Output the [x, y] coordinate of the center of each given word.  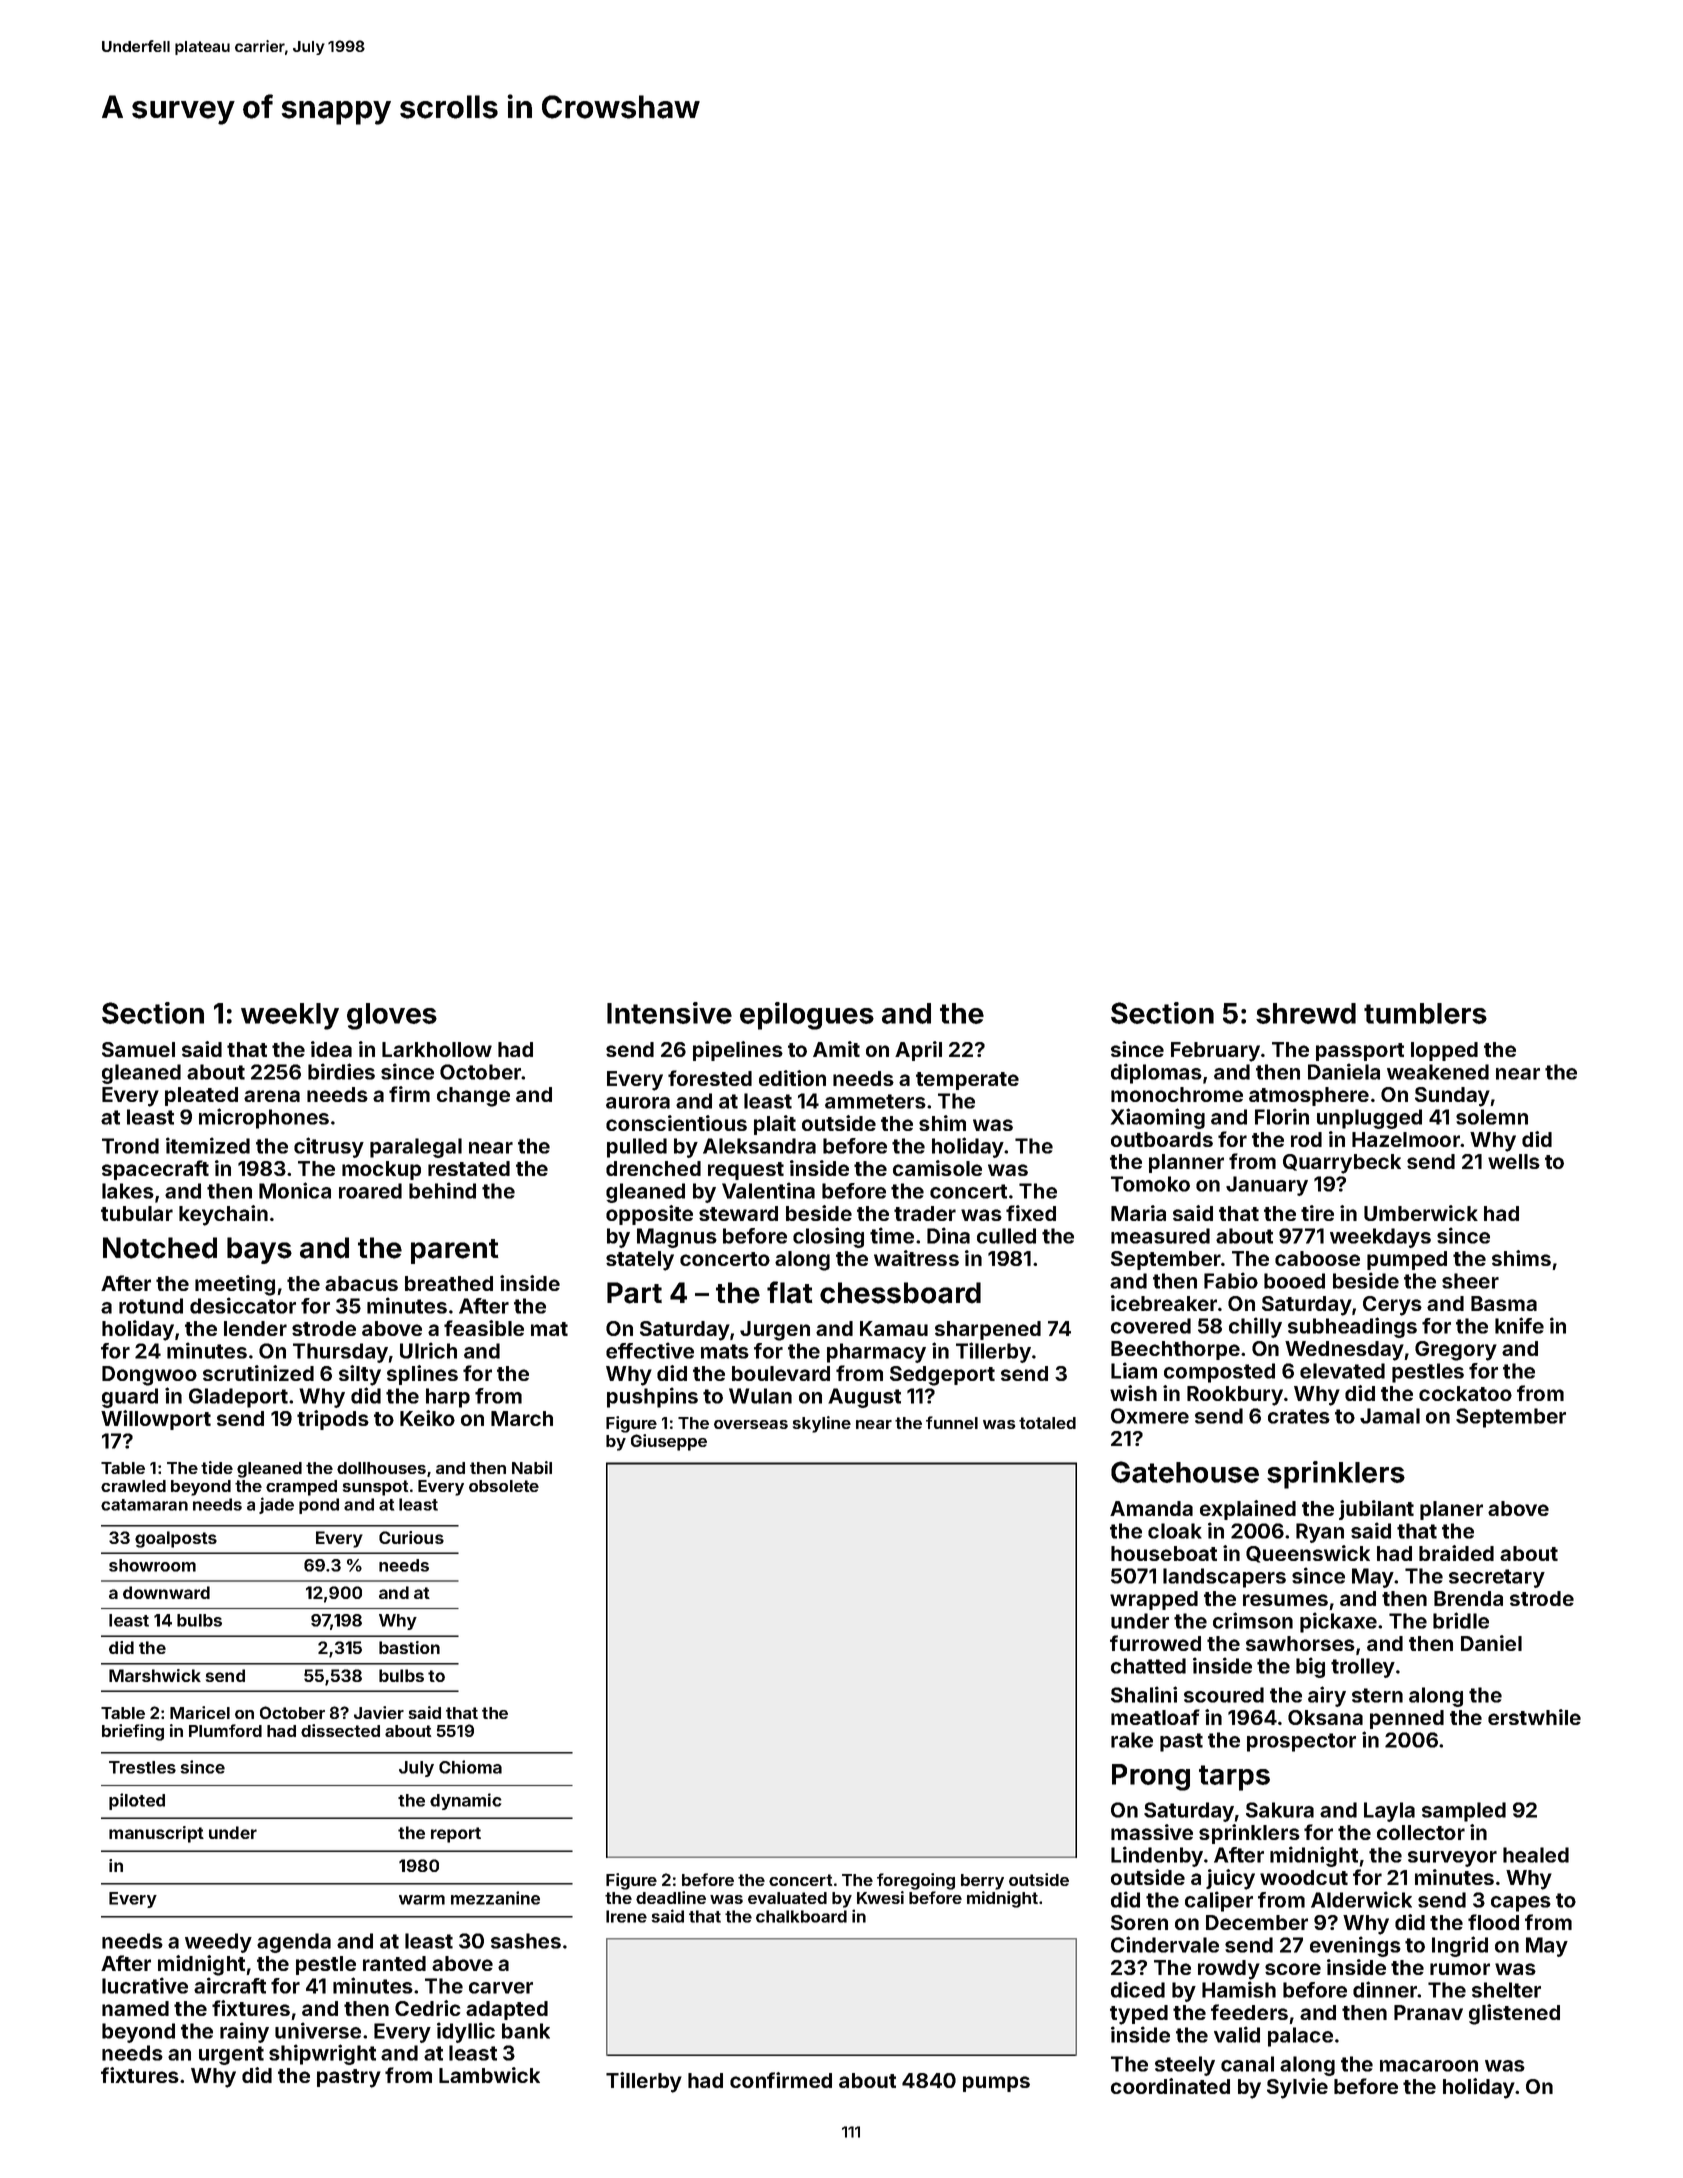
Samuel [138, 1049]
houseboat [1164, 1553]
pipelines [738, 1051]
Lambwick [489, 2075]
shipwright [322, 2054]
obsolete [504, 1486]
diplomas [1156, 1073]
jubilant [1376, 1510]
